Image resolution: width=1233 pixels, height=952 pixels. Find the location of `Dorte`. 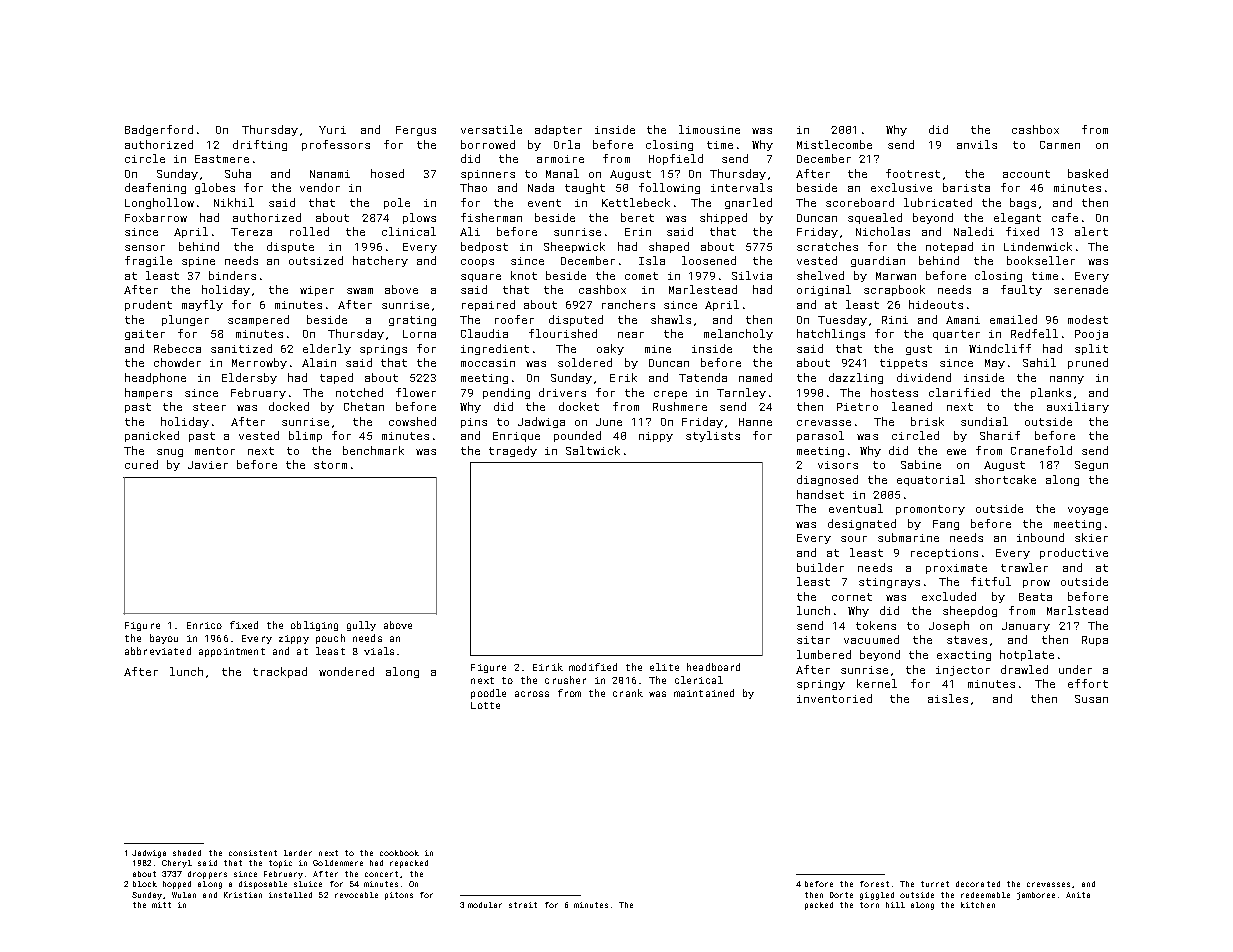

Dorte is located at coordinates (841, 895).
